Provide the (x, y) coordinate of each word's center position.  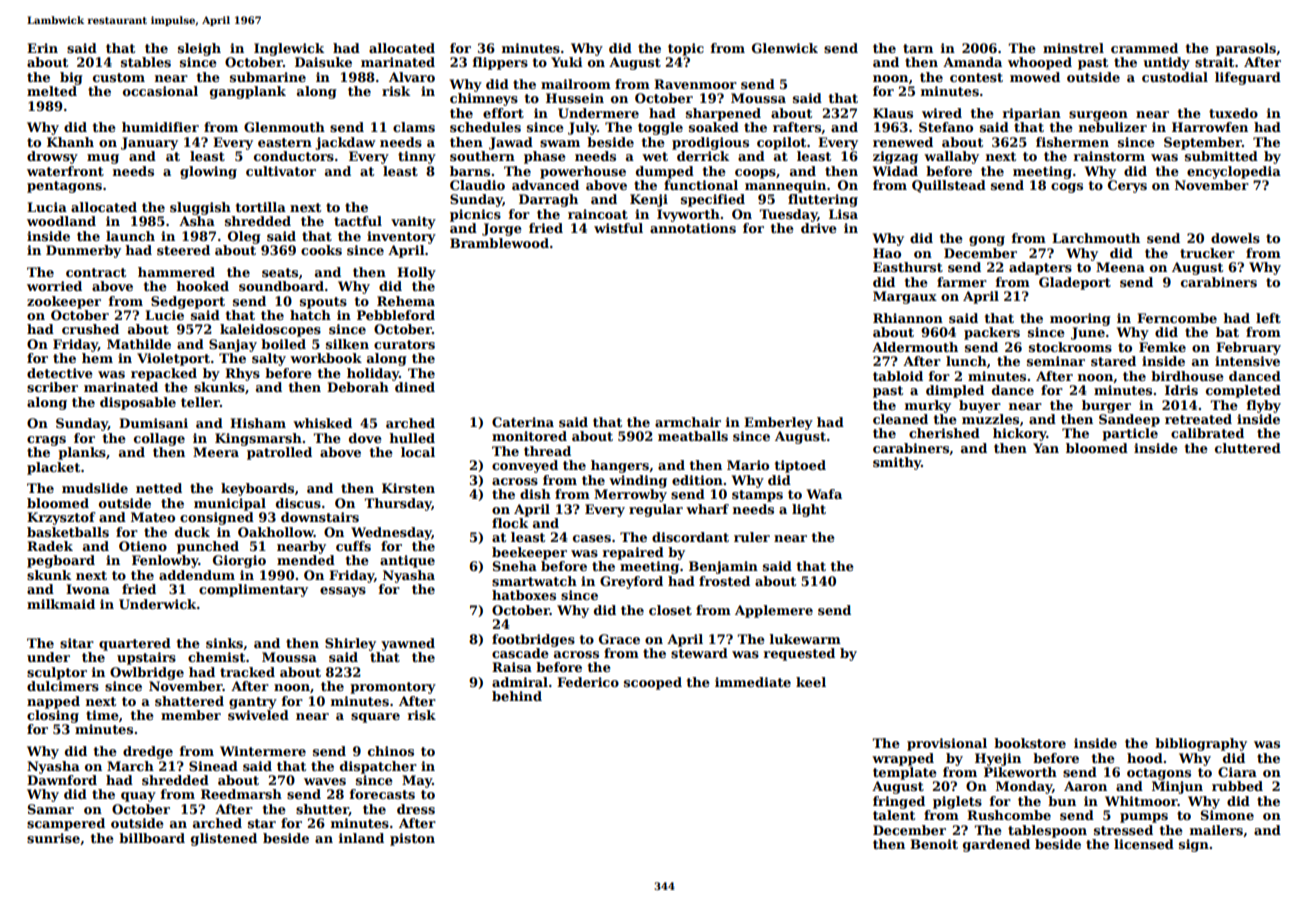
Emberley (778, 423)
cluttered (1248, 448)
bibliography (1201, 744)
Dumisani (153, 423)
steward (699, 653)
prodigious (710, 143)
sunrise (53, 838)
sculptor (57, 673)
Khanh (70, 142)
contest (976, 77)
